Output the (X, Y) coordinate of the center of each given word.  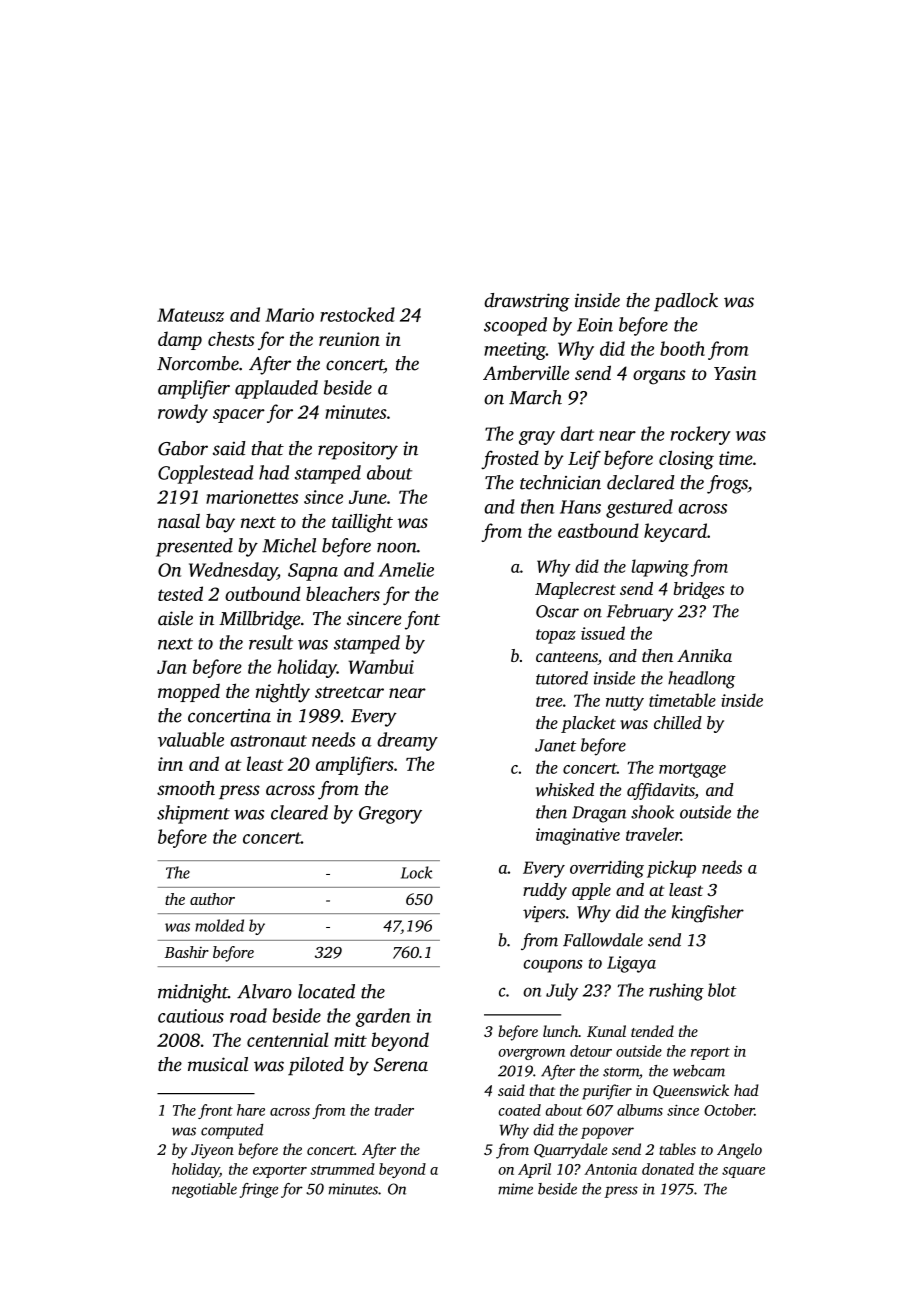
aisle (175, 618)
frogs (727, 484)
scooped (515, 326)
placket (588, 724)
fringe (259, 1190)
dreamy (407, 741)
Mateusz (190, 315)
